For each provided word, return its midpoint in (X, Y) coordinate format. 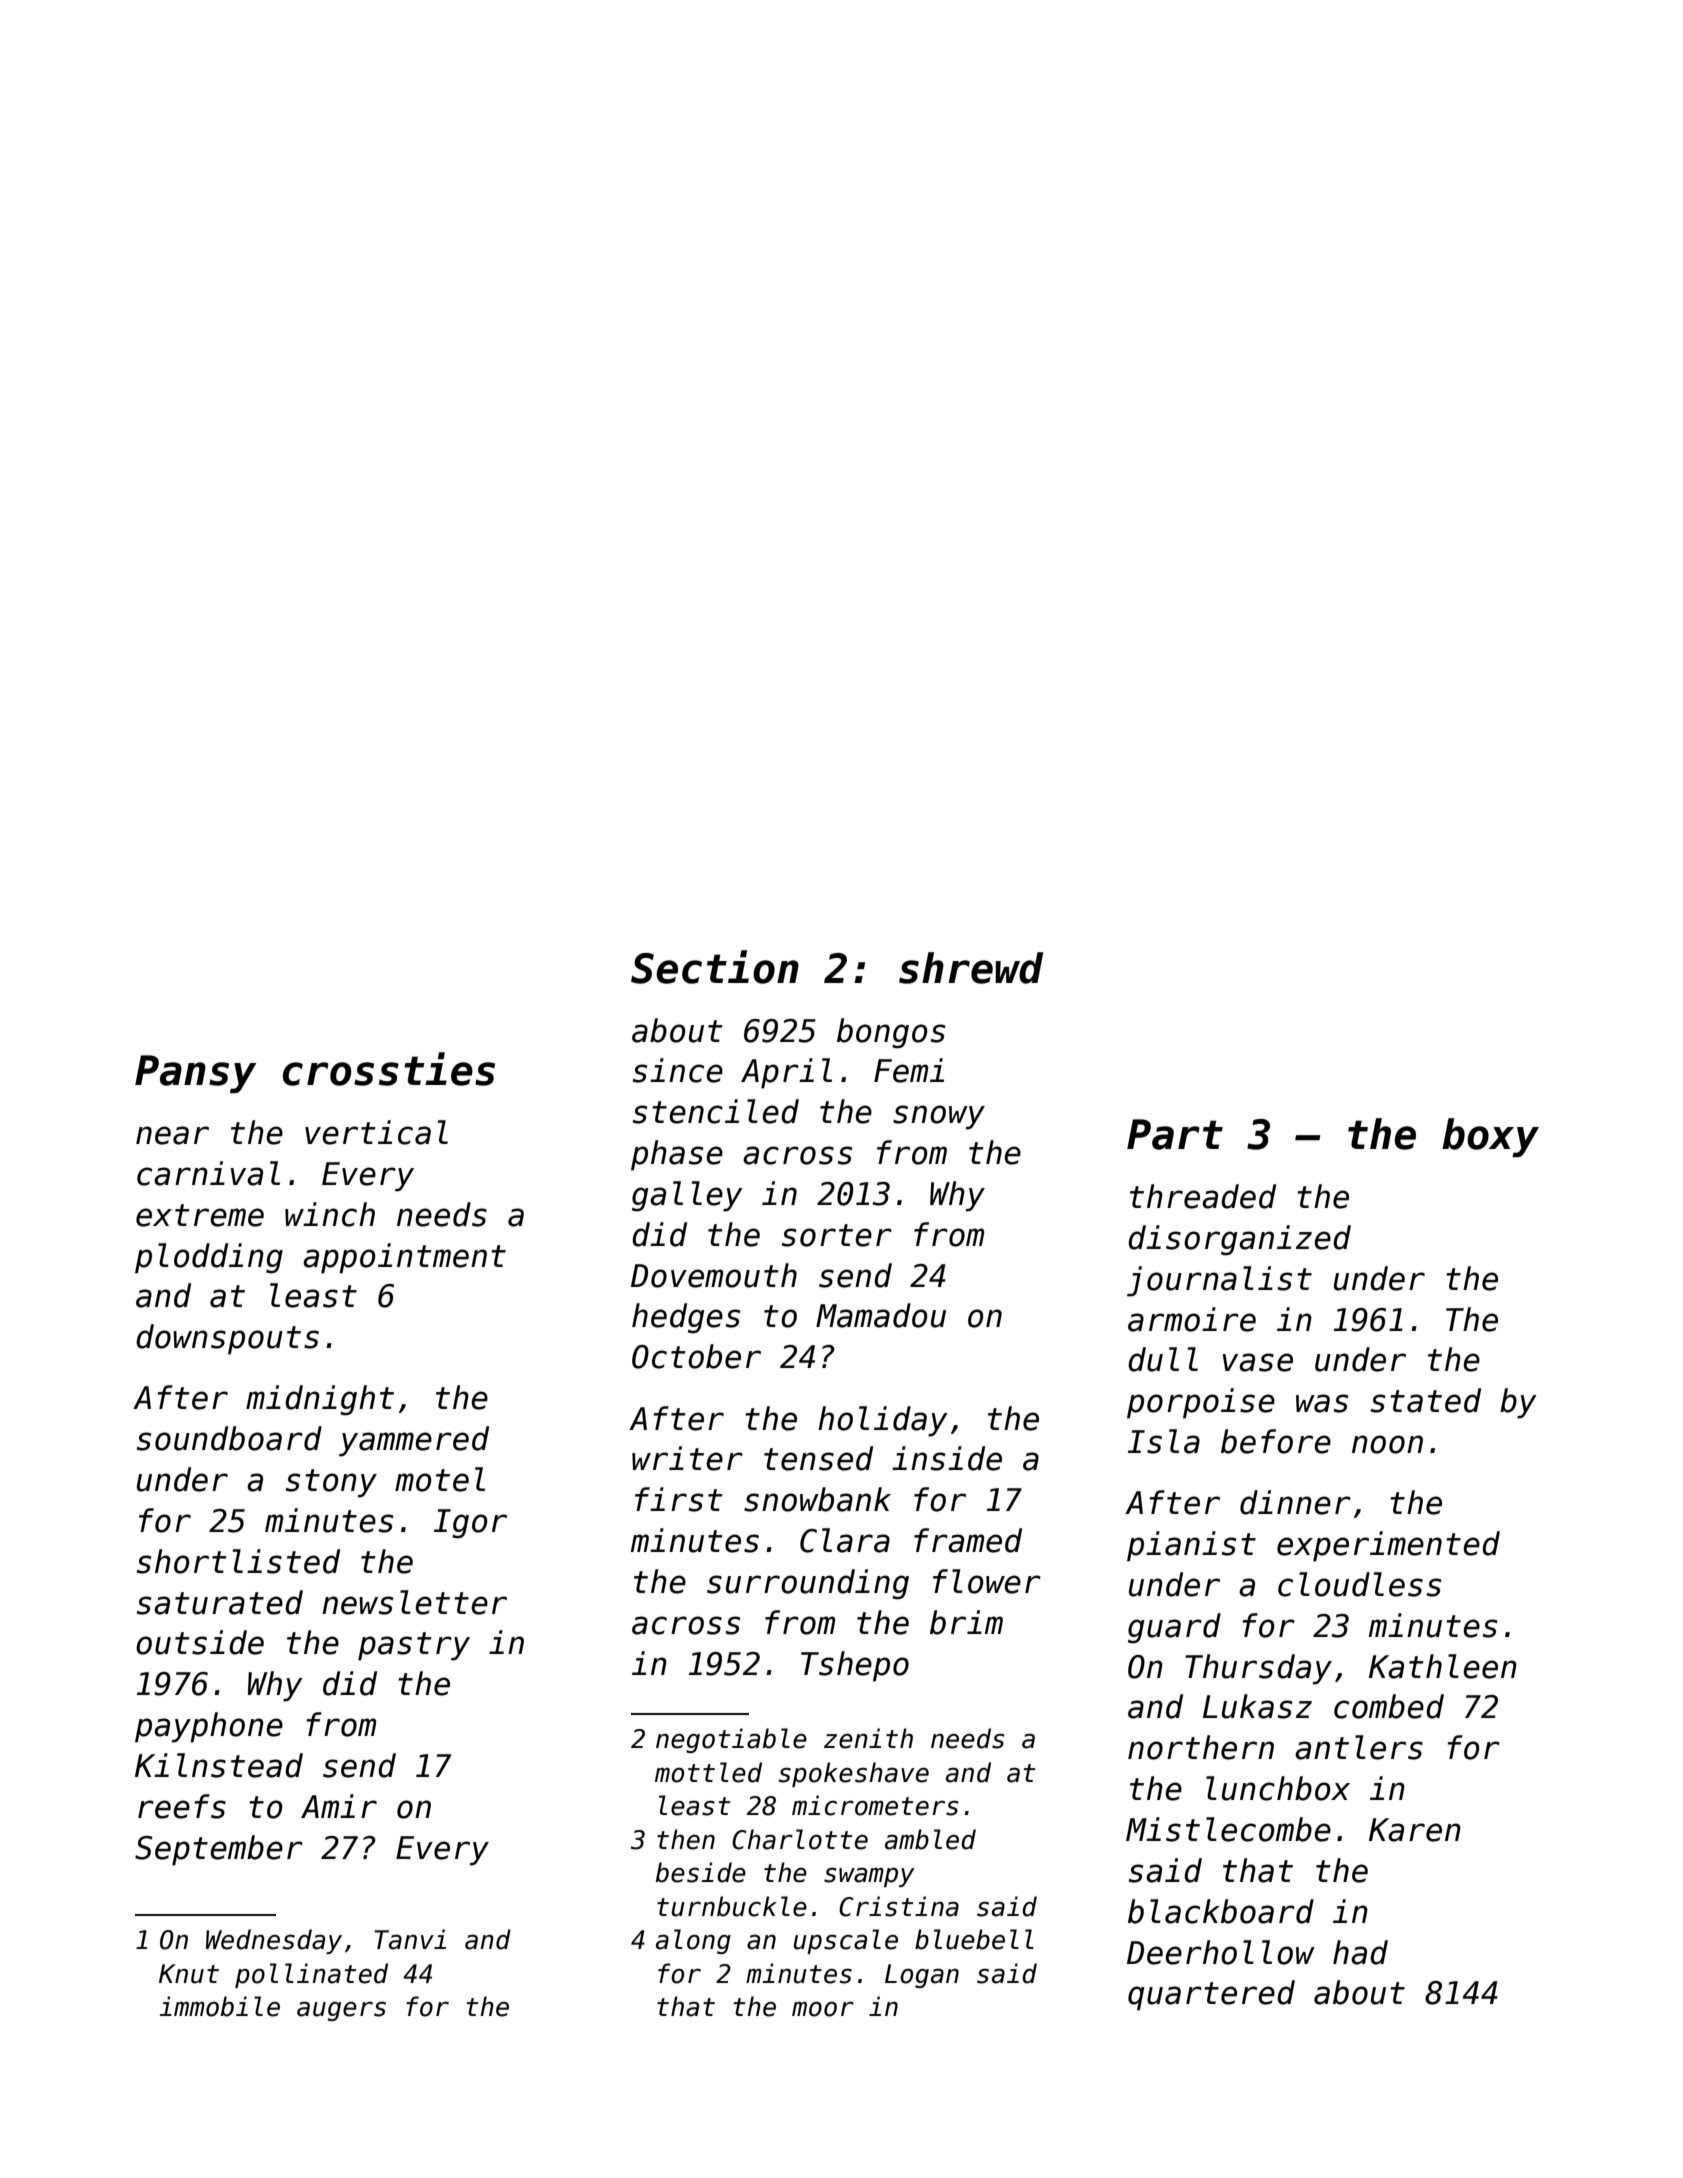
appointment (404, 1258)
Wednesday (274, 1941)
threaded (1203, 1196)
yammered (414, 1441)
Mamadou (881, 1315)
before (1276, 1441)
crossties (389, 1069)
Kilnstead (219, 1765)
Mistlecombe (1228, 1829)
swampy (869, 1877)
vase (1258, 1362)
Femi (909, 1070)
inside (947, 1458)
